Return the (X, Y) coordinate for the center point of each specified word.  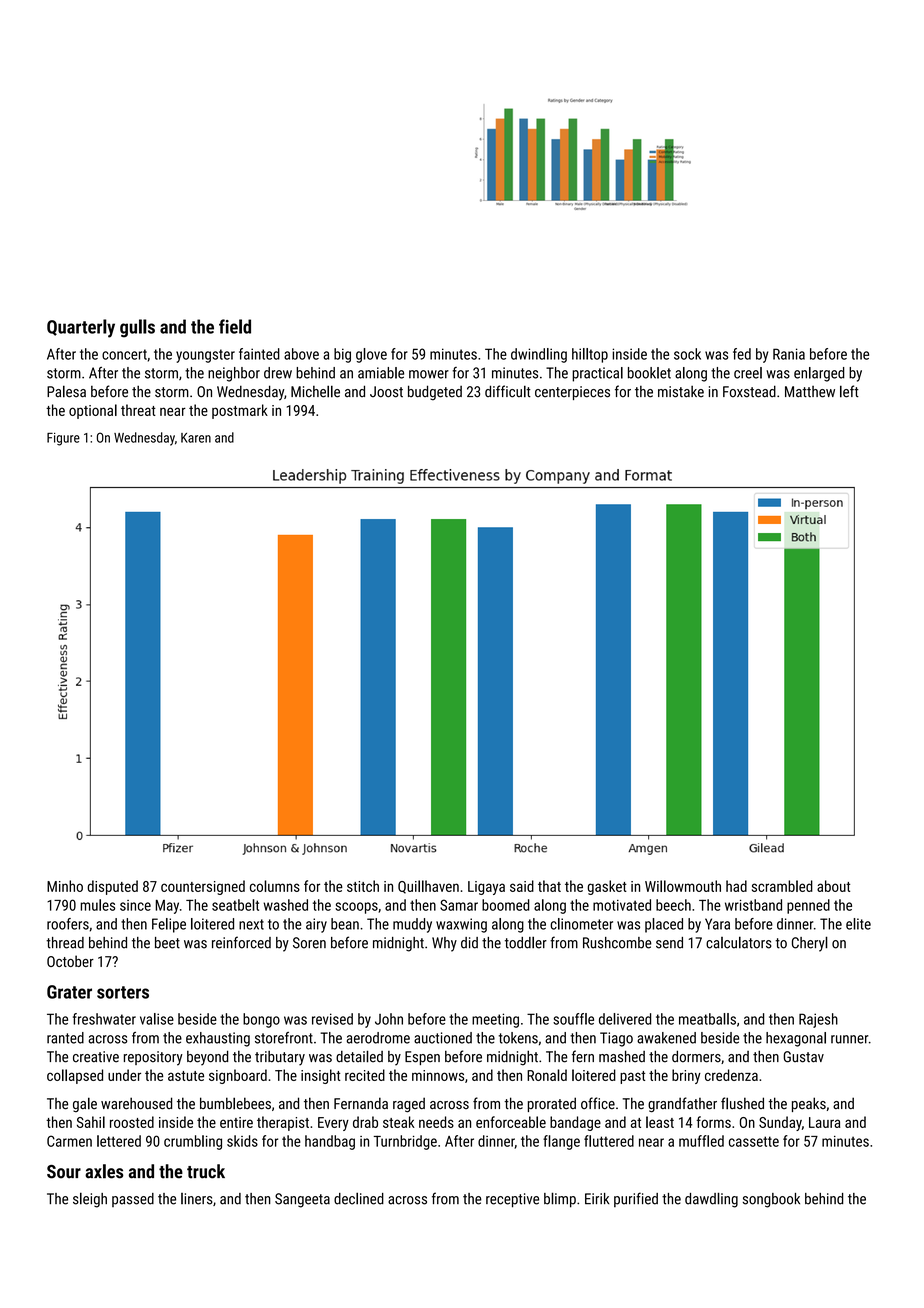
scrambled (782, 886)
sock (687, 354)
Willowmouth (683, 886)
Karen (196, 438)
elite (858, 924)
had (736, 886)
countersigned (203, 887)
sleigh (90, 1200)
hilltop (590, 355)
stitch (363, 886)
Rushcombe (617, 943)
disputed (112, 887)
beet (167, 943)
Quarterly (81, 328)
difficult (508, 391)
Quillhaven (428, 887)
